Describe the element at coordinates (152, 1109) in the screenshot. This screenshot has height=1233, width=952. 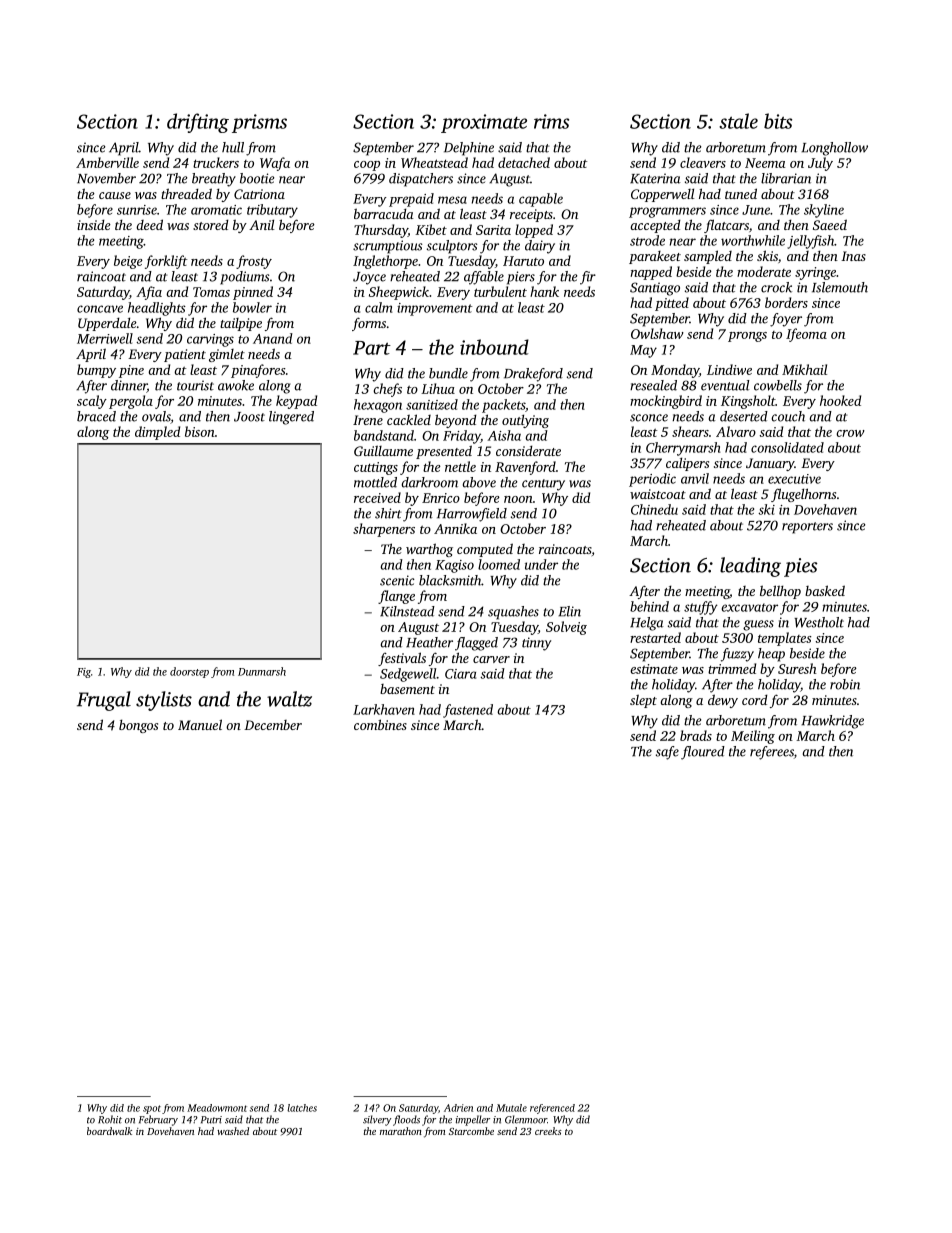
I see `spot` at that location.
